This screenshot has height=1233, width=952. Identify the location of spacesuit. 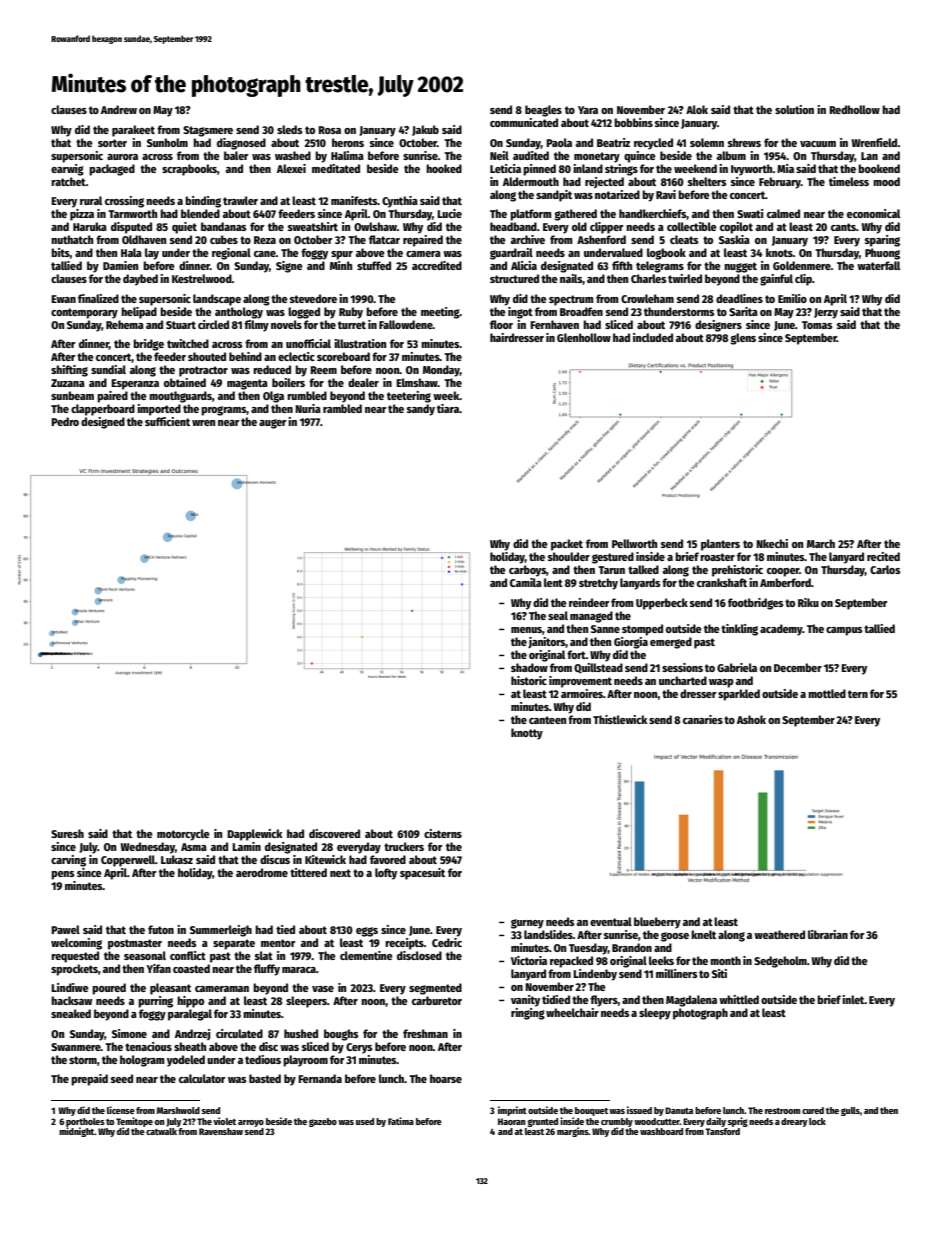
(422, 874).
